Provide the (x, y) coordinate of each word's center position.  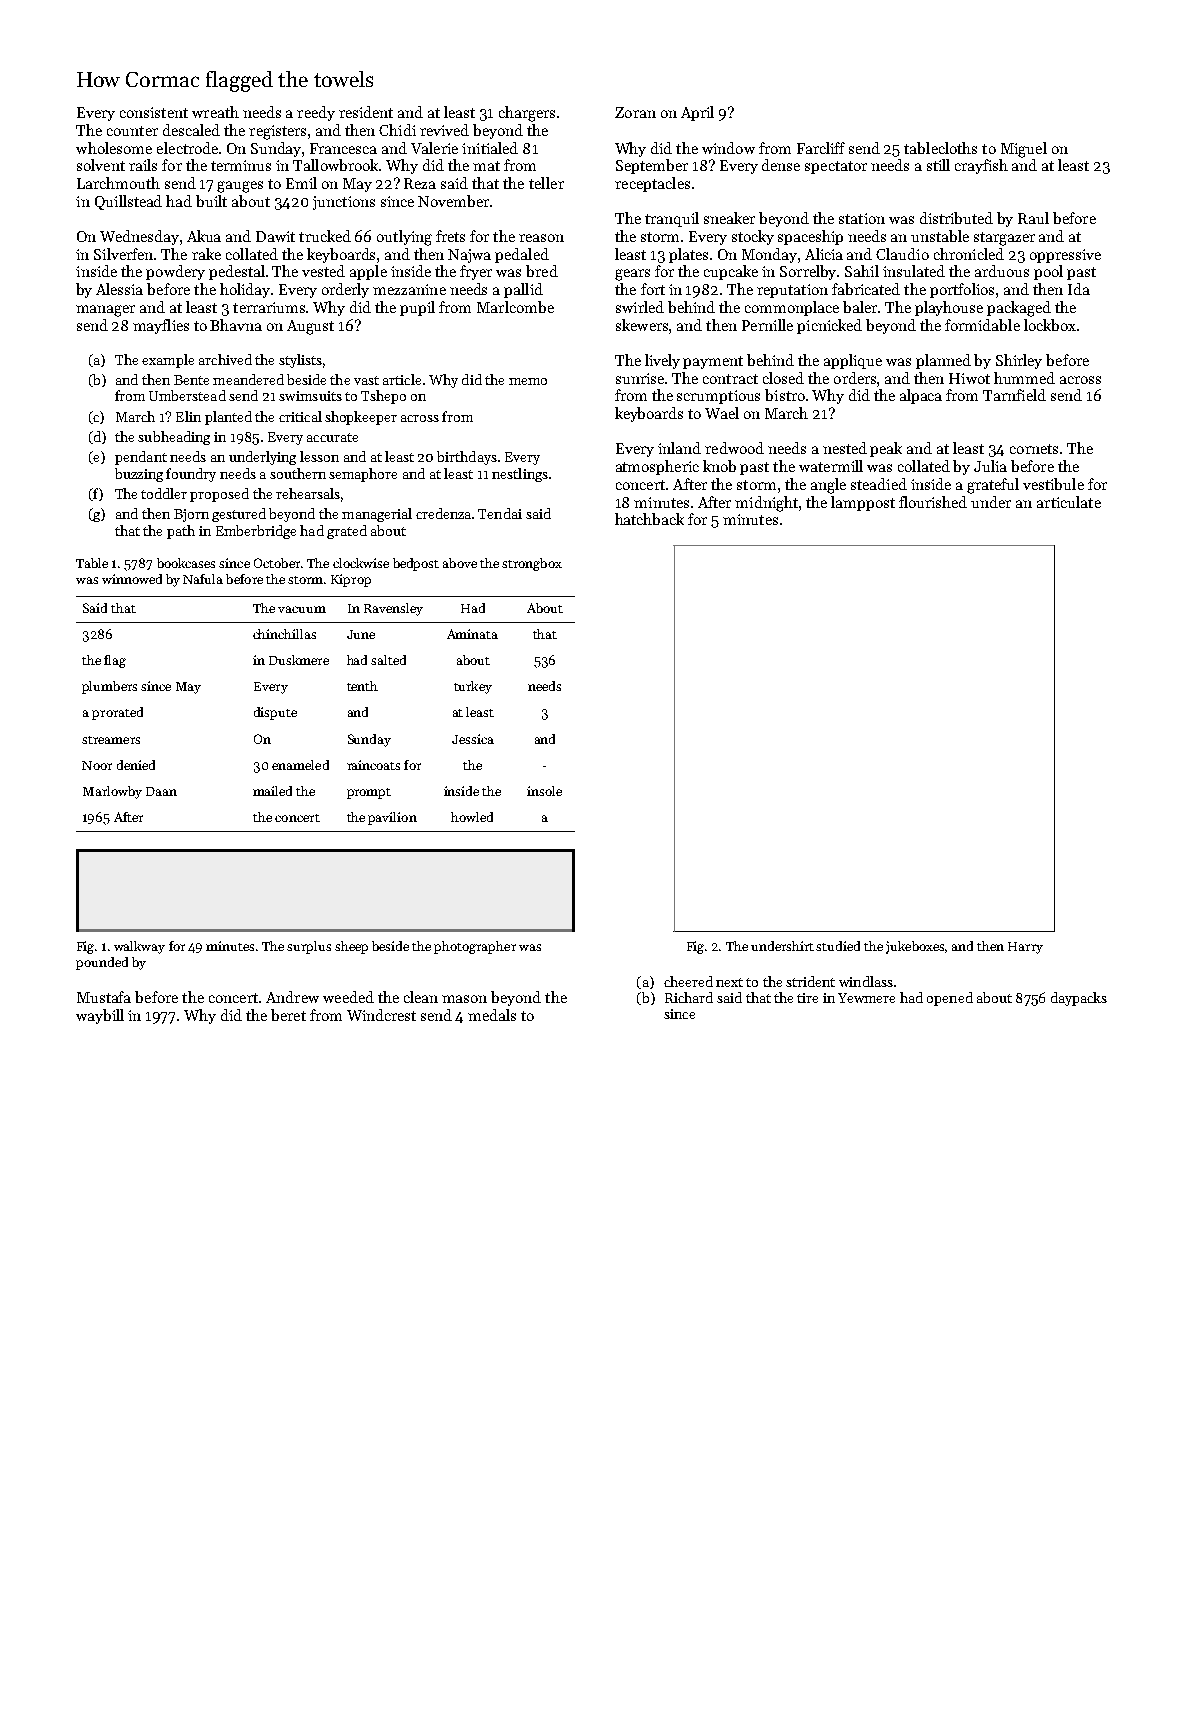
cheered (688, 981)
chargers (527, 114)
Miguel (1024, 150)
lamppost (863, 503)
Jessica (473, 739)
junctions (344, 203)
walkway (139, 947)
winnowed (132, 579)
